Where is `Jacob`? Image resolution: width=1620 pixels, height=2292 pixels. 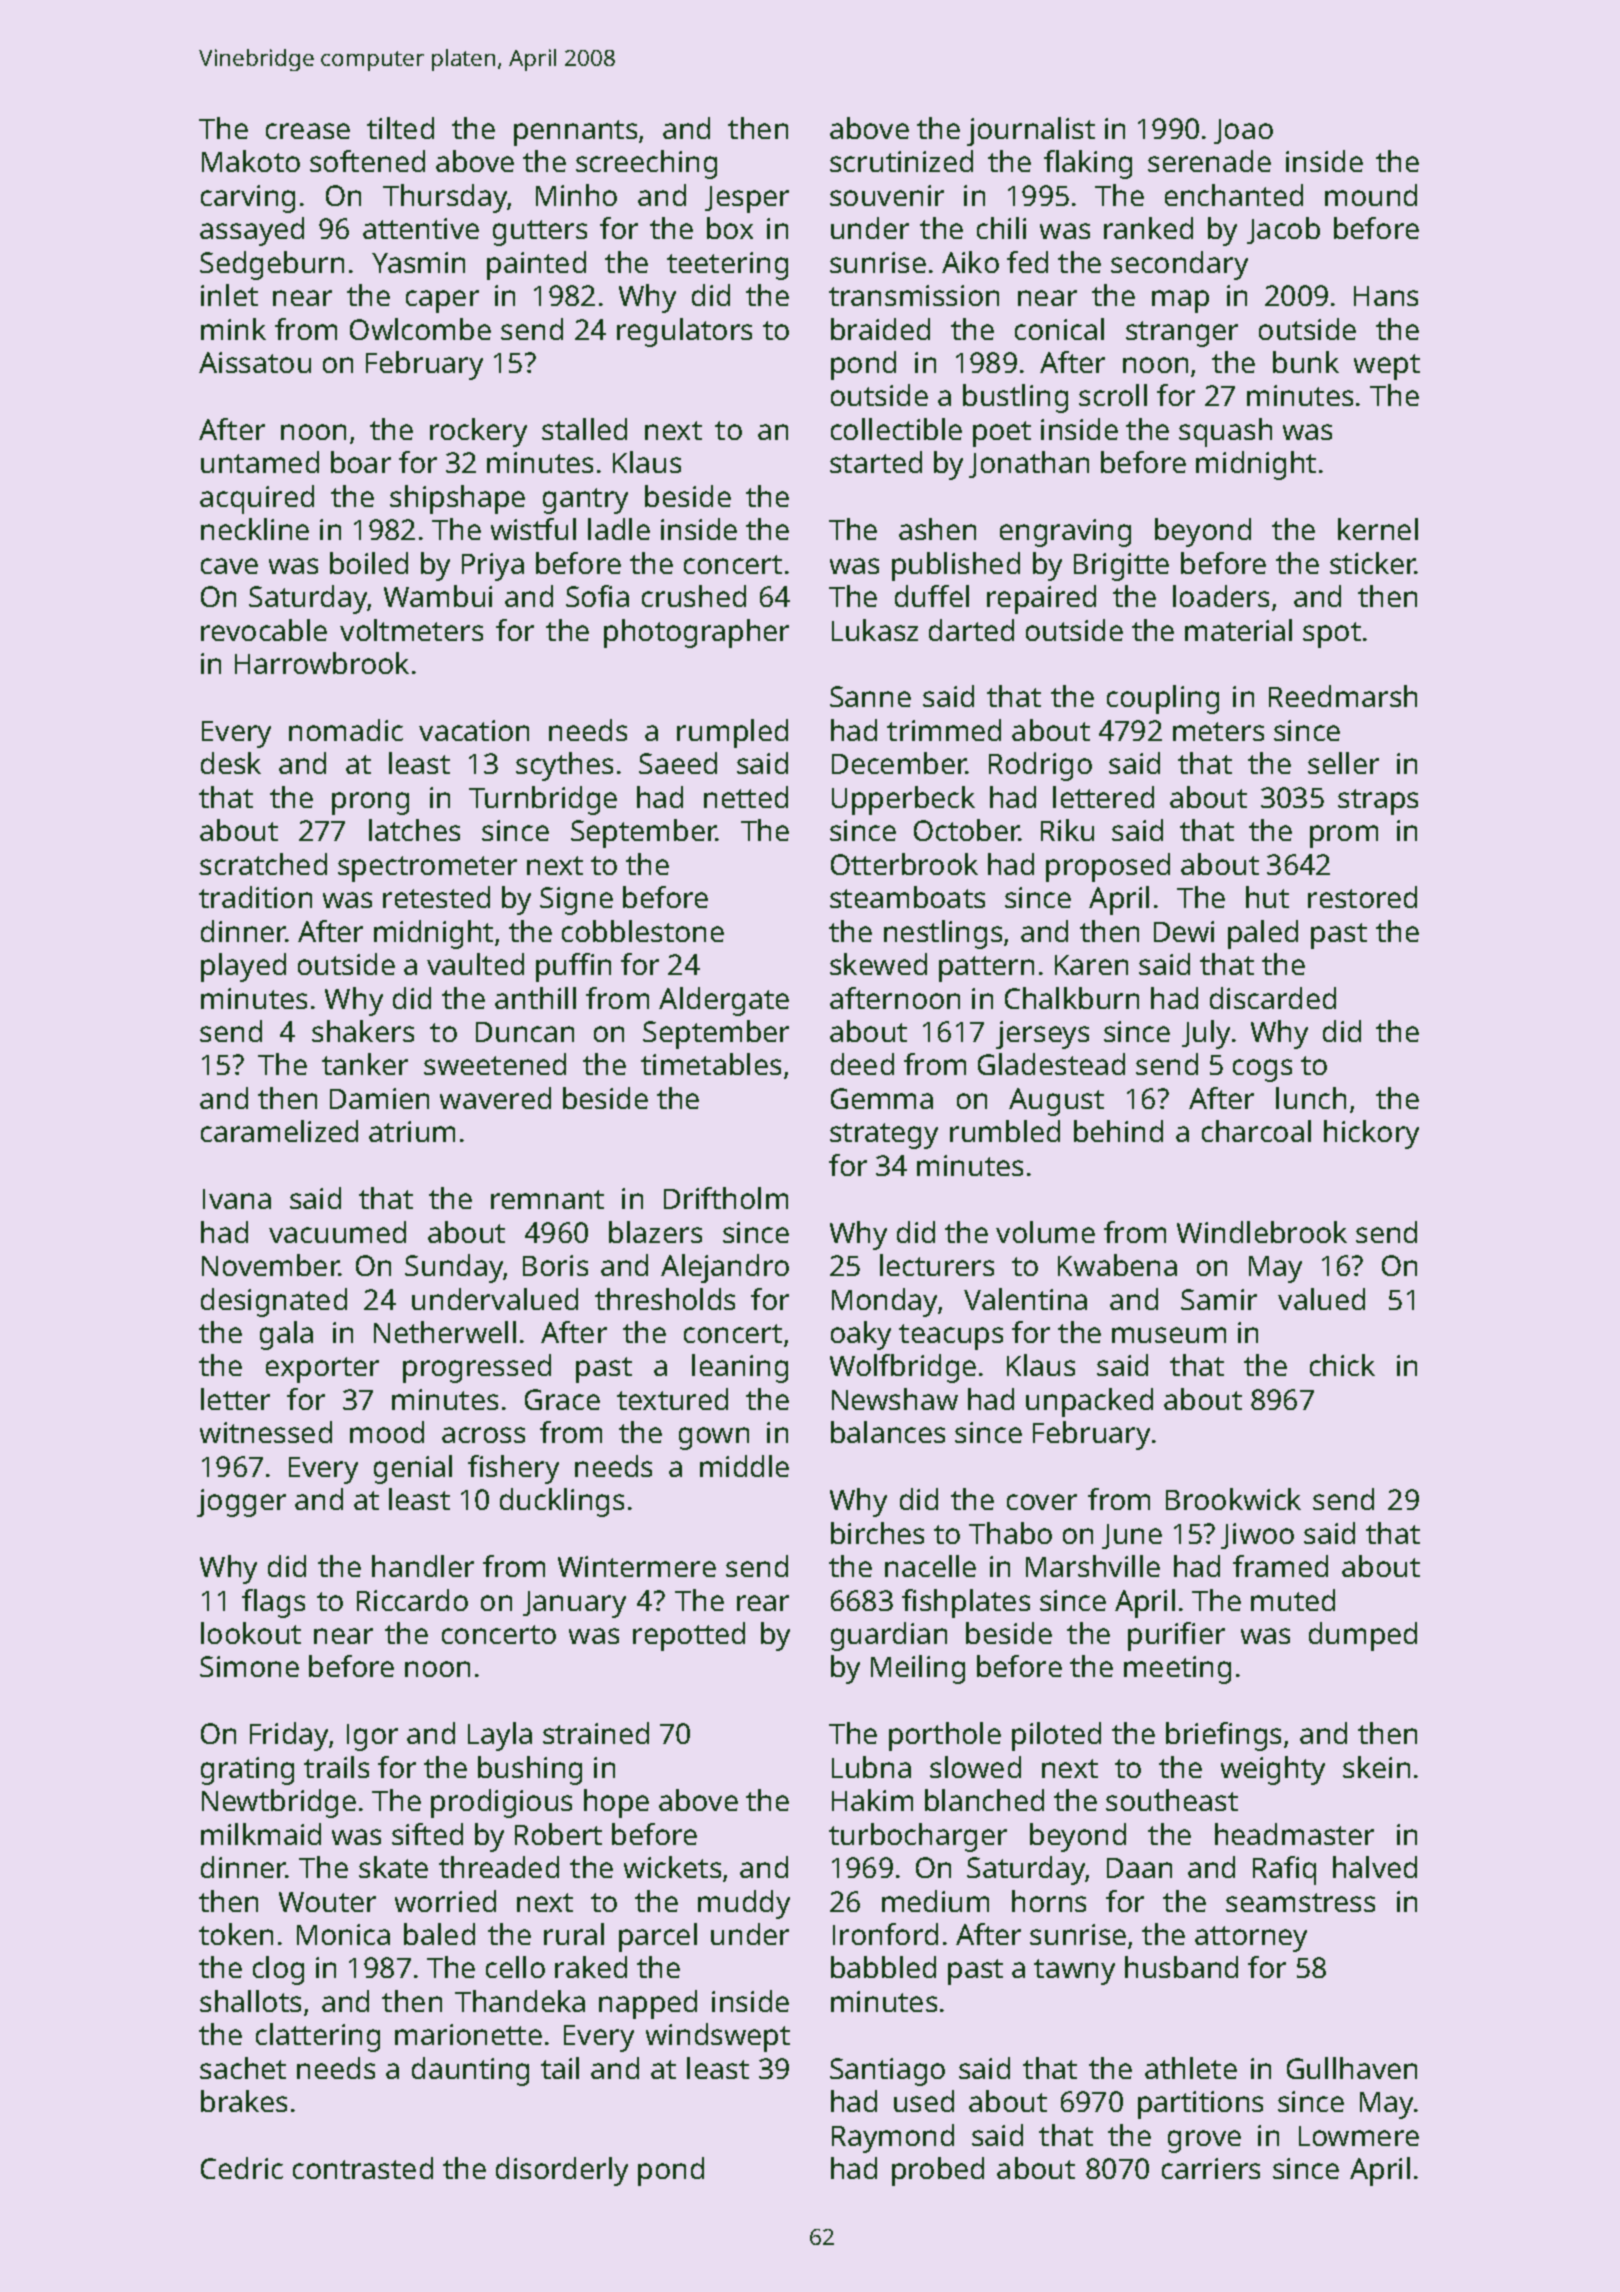 Jacob is located at coordinates (1283, 230).
